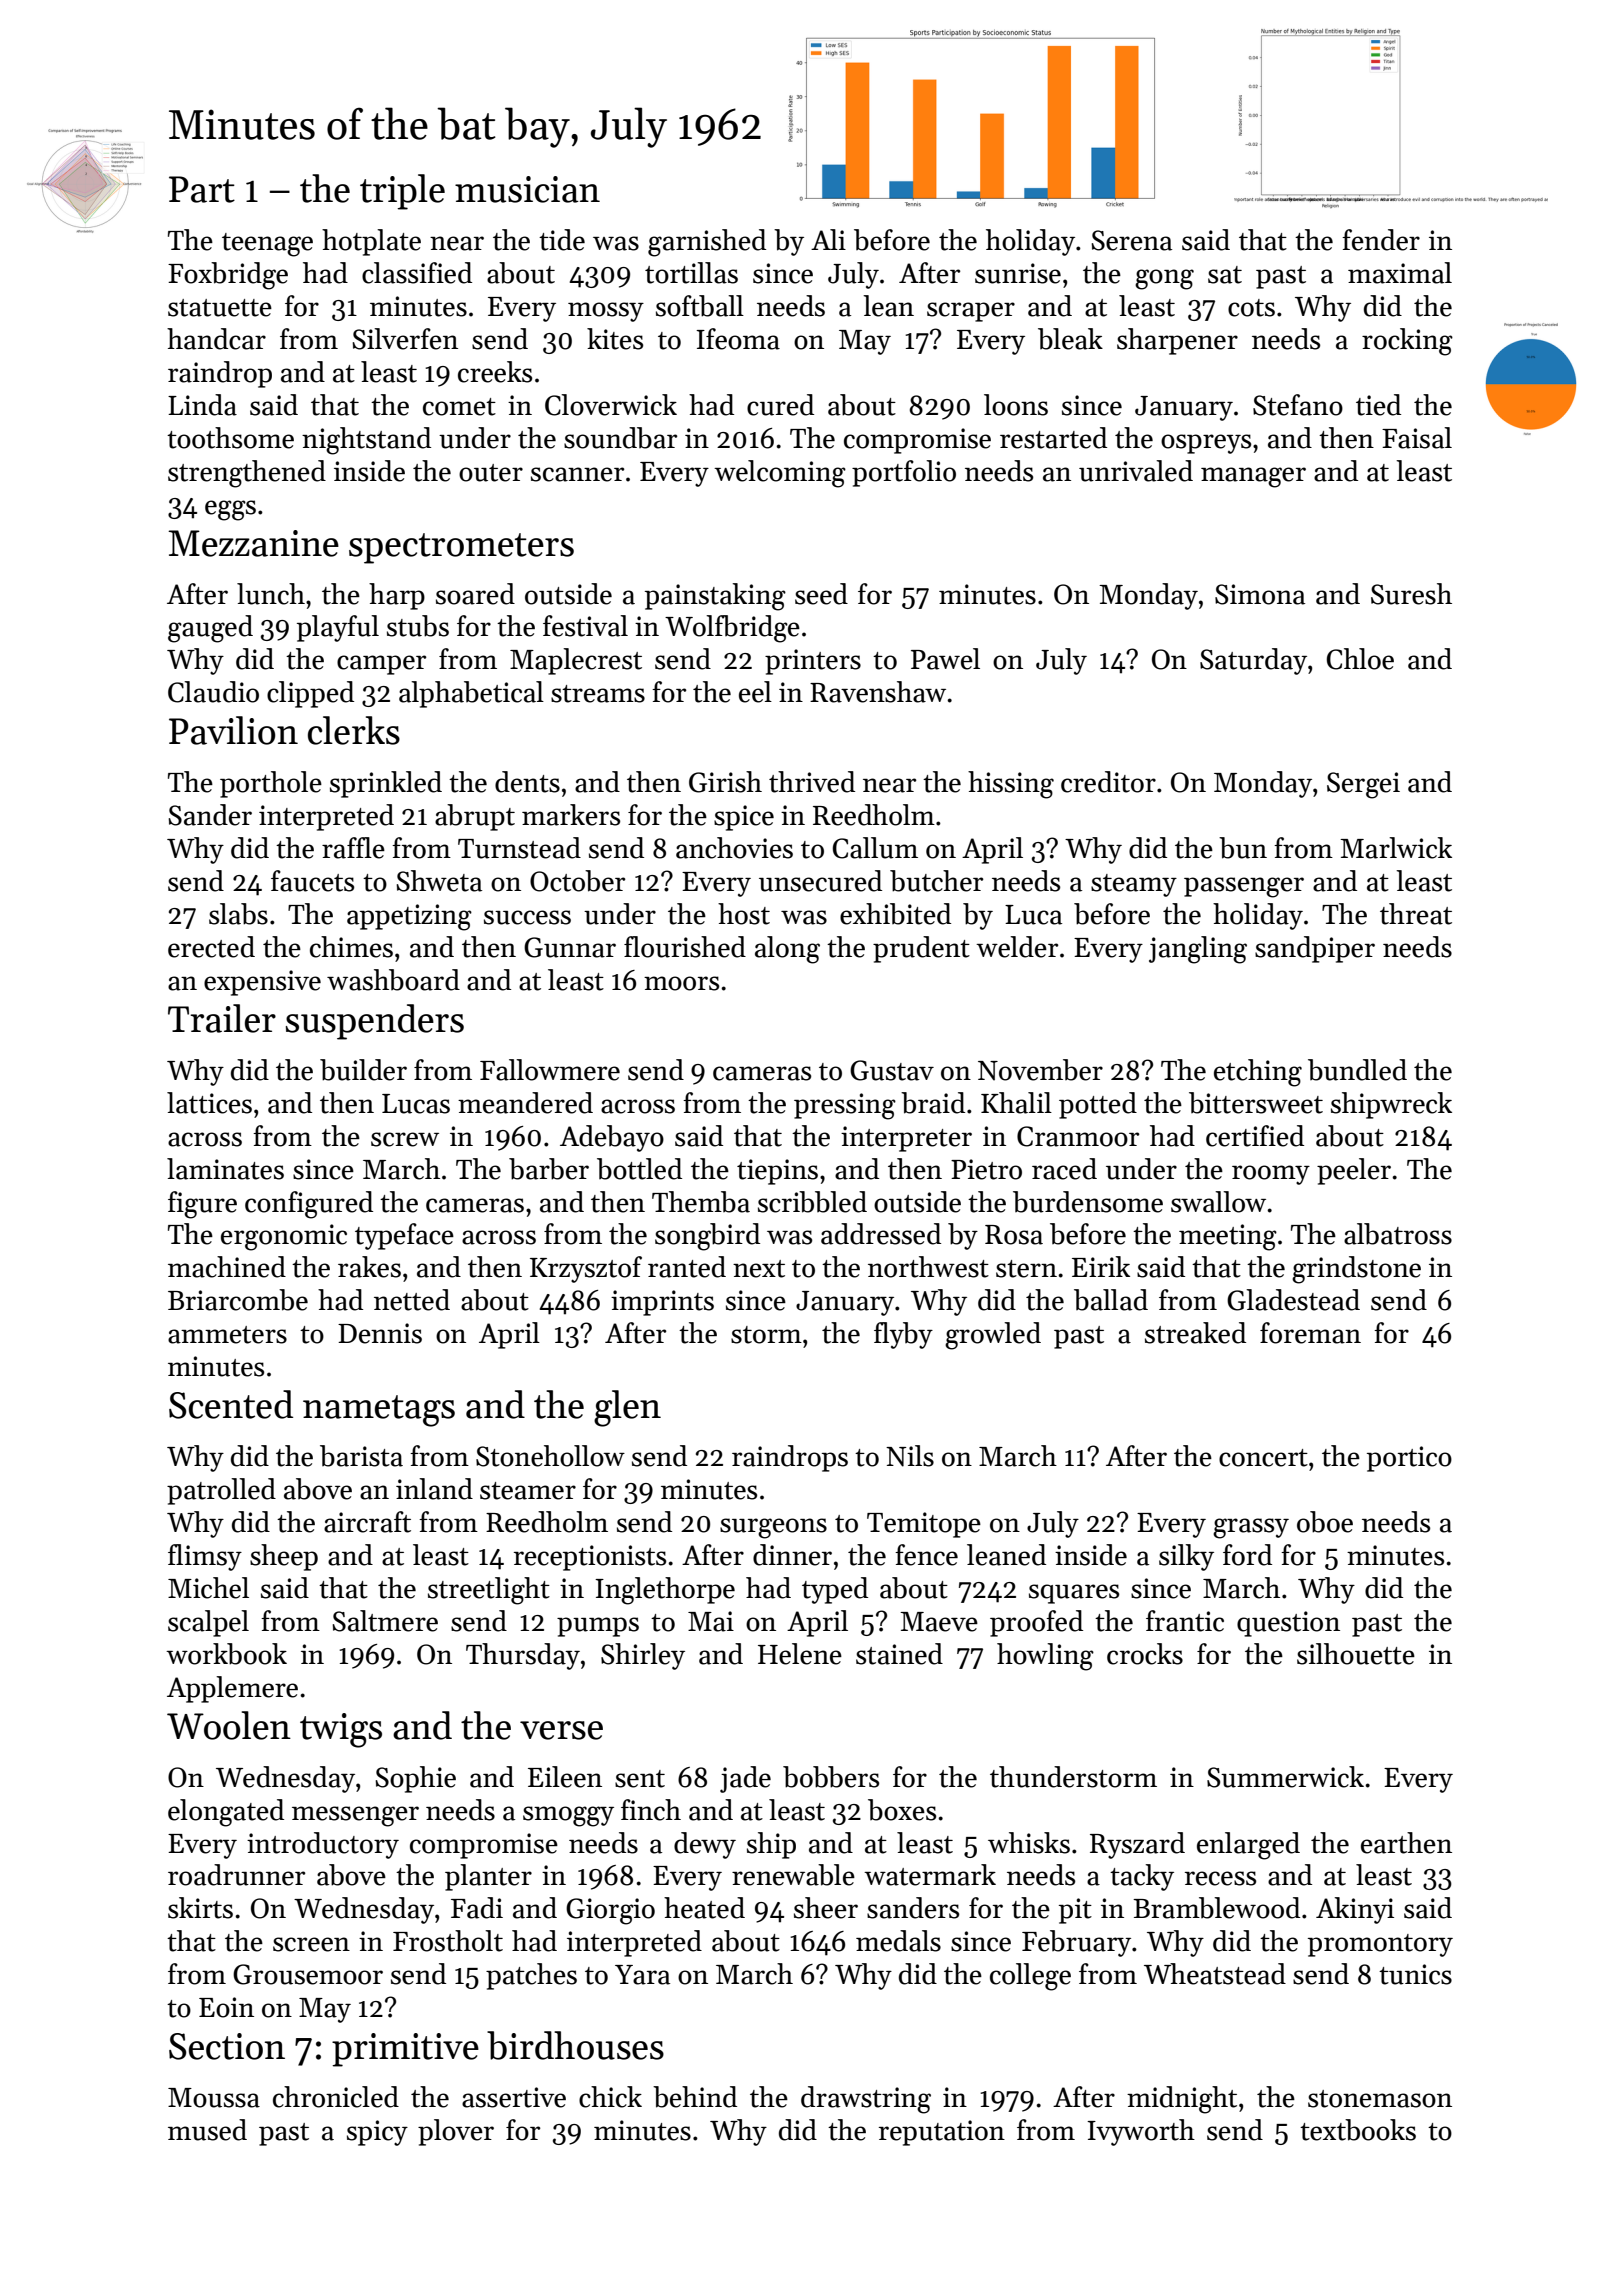 The width and height of the screenshot is (1620, 2292). What do you see at coordinates (831, 1777) in the screenshot?
I see `bobbers` at bounding box center [831, 1777].
